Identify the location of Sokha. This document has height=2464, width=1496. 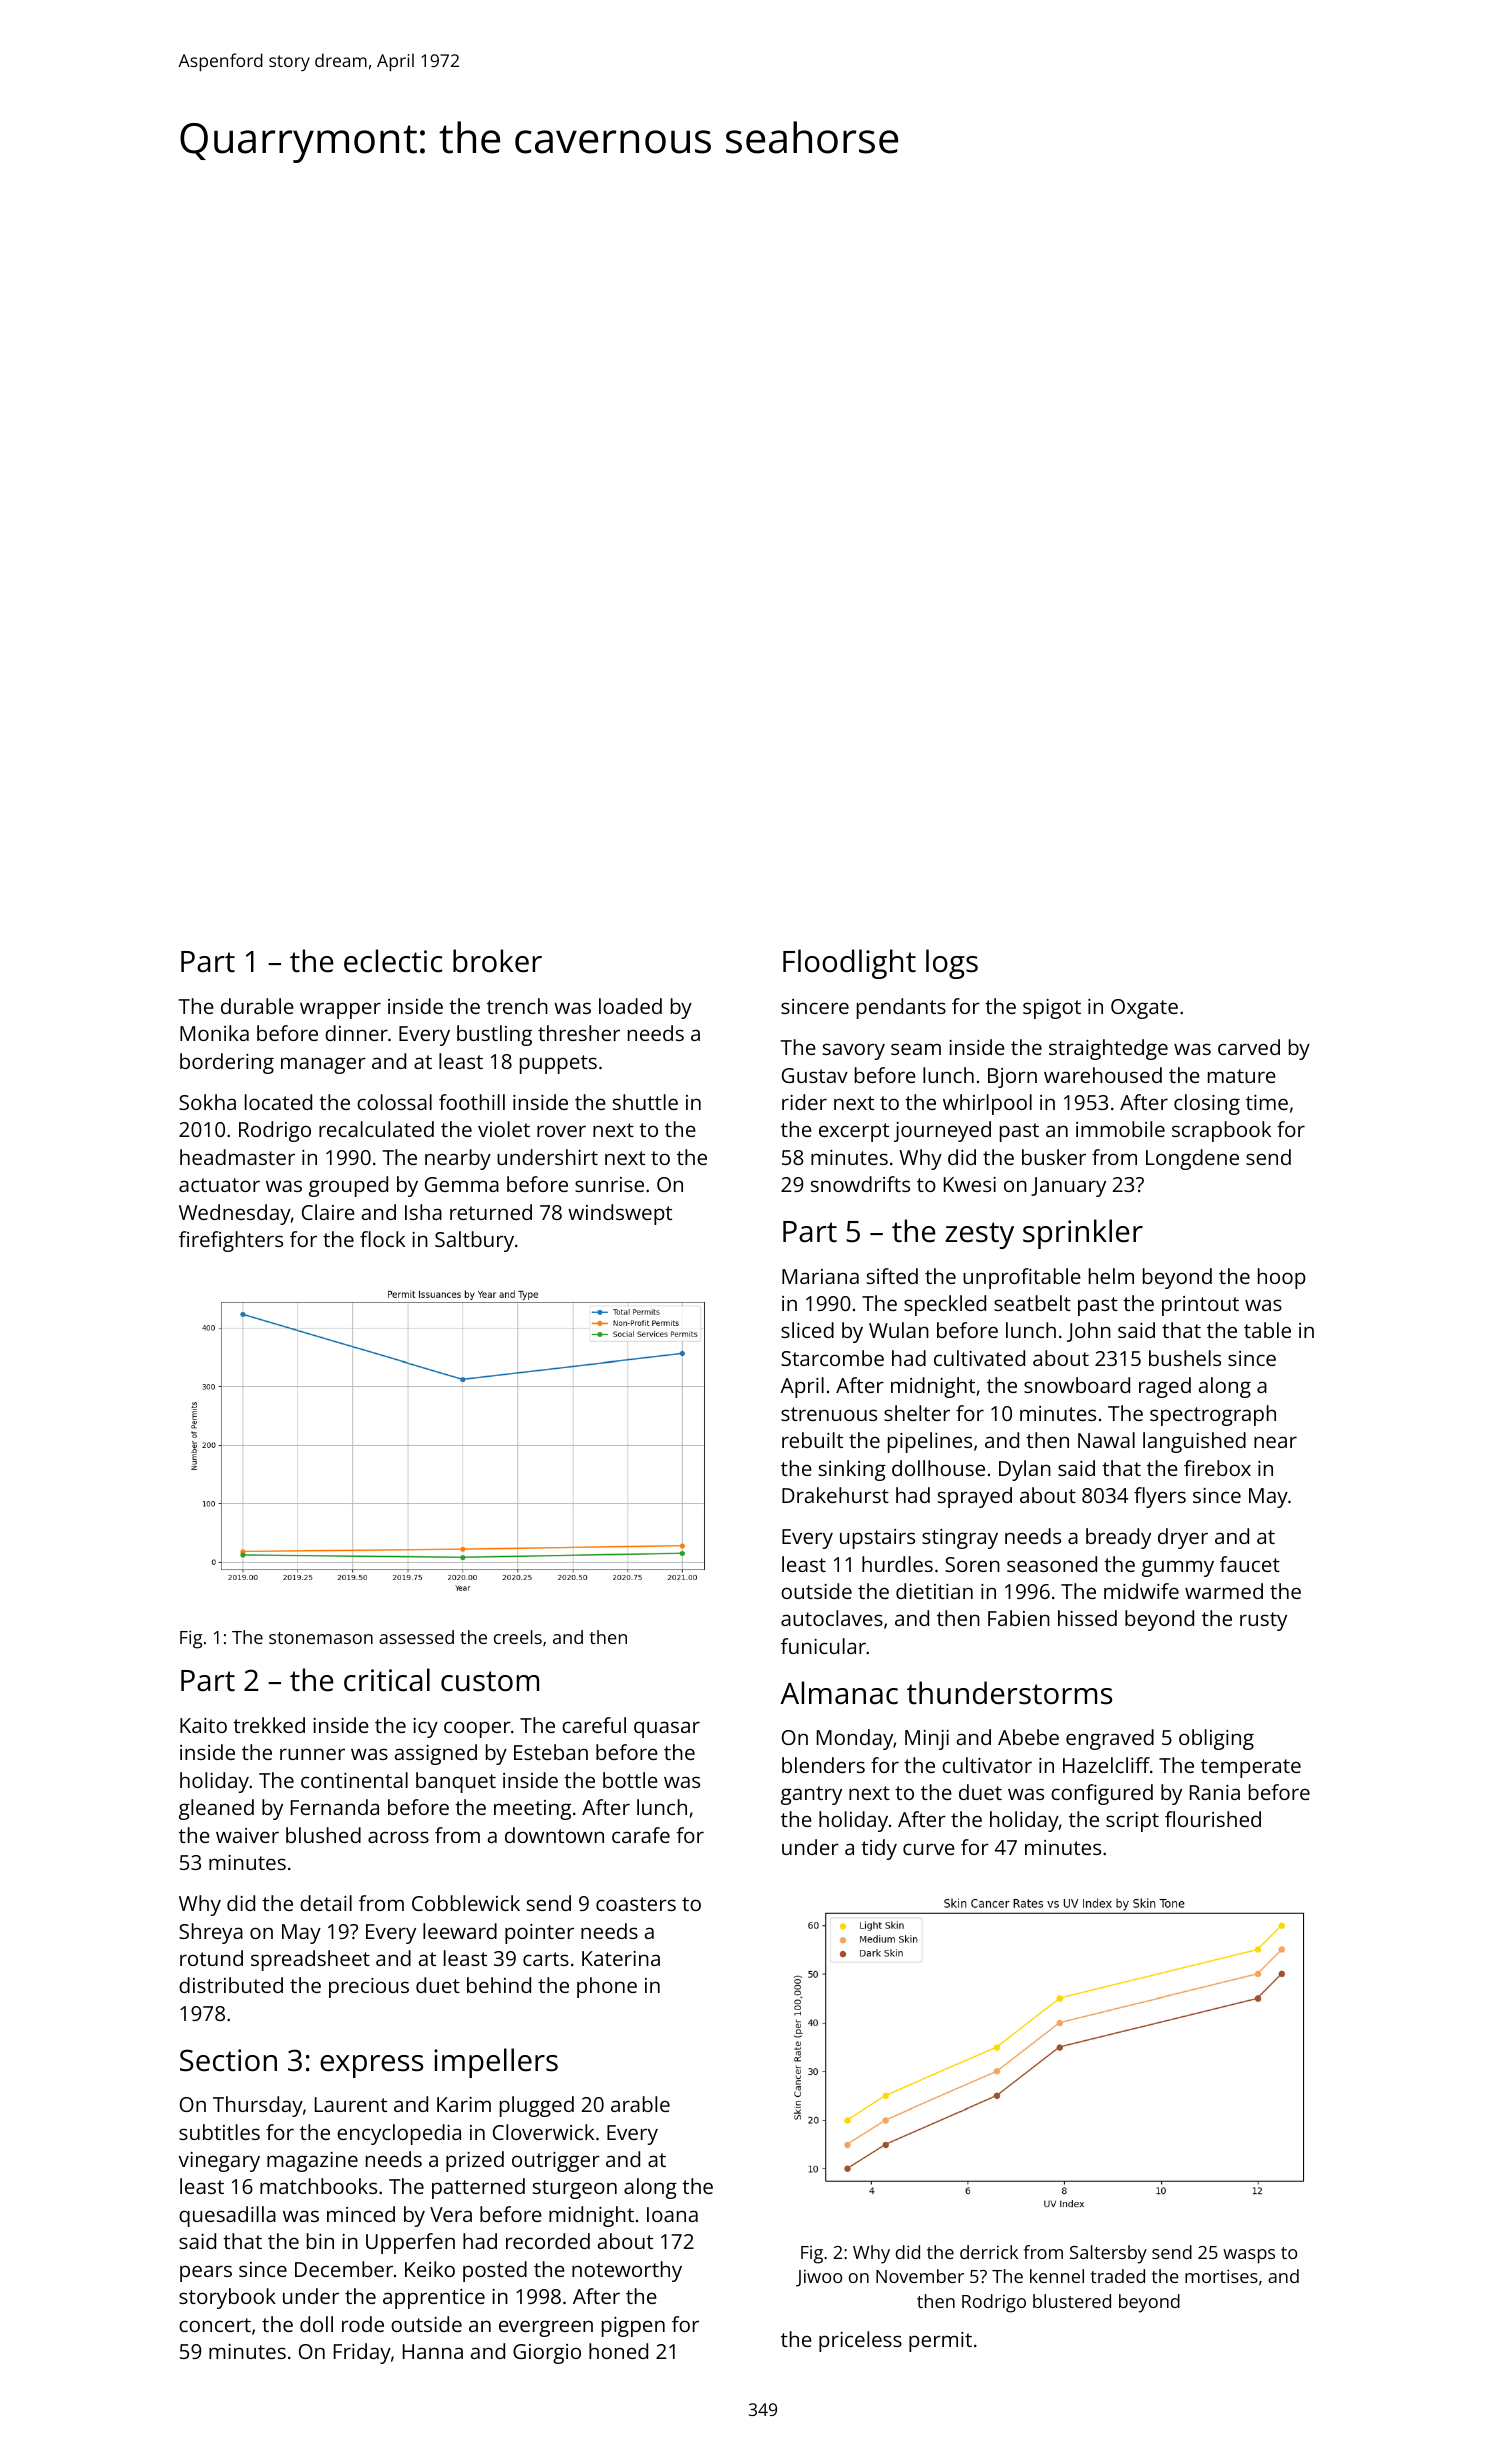
(207, 1102).
